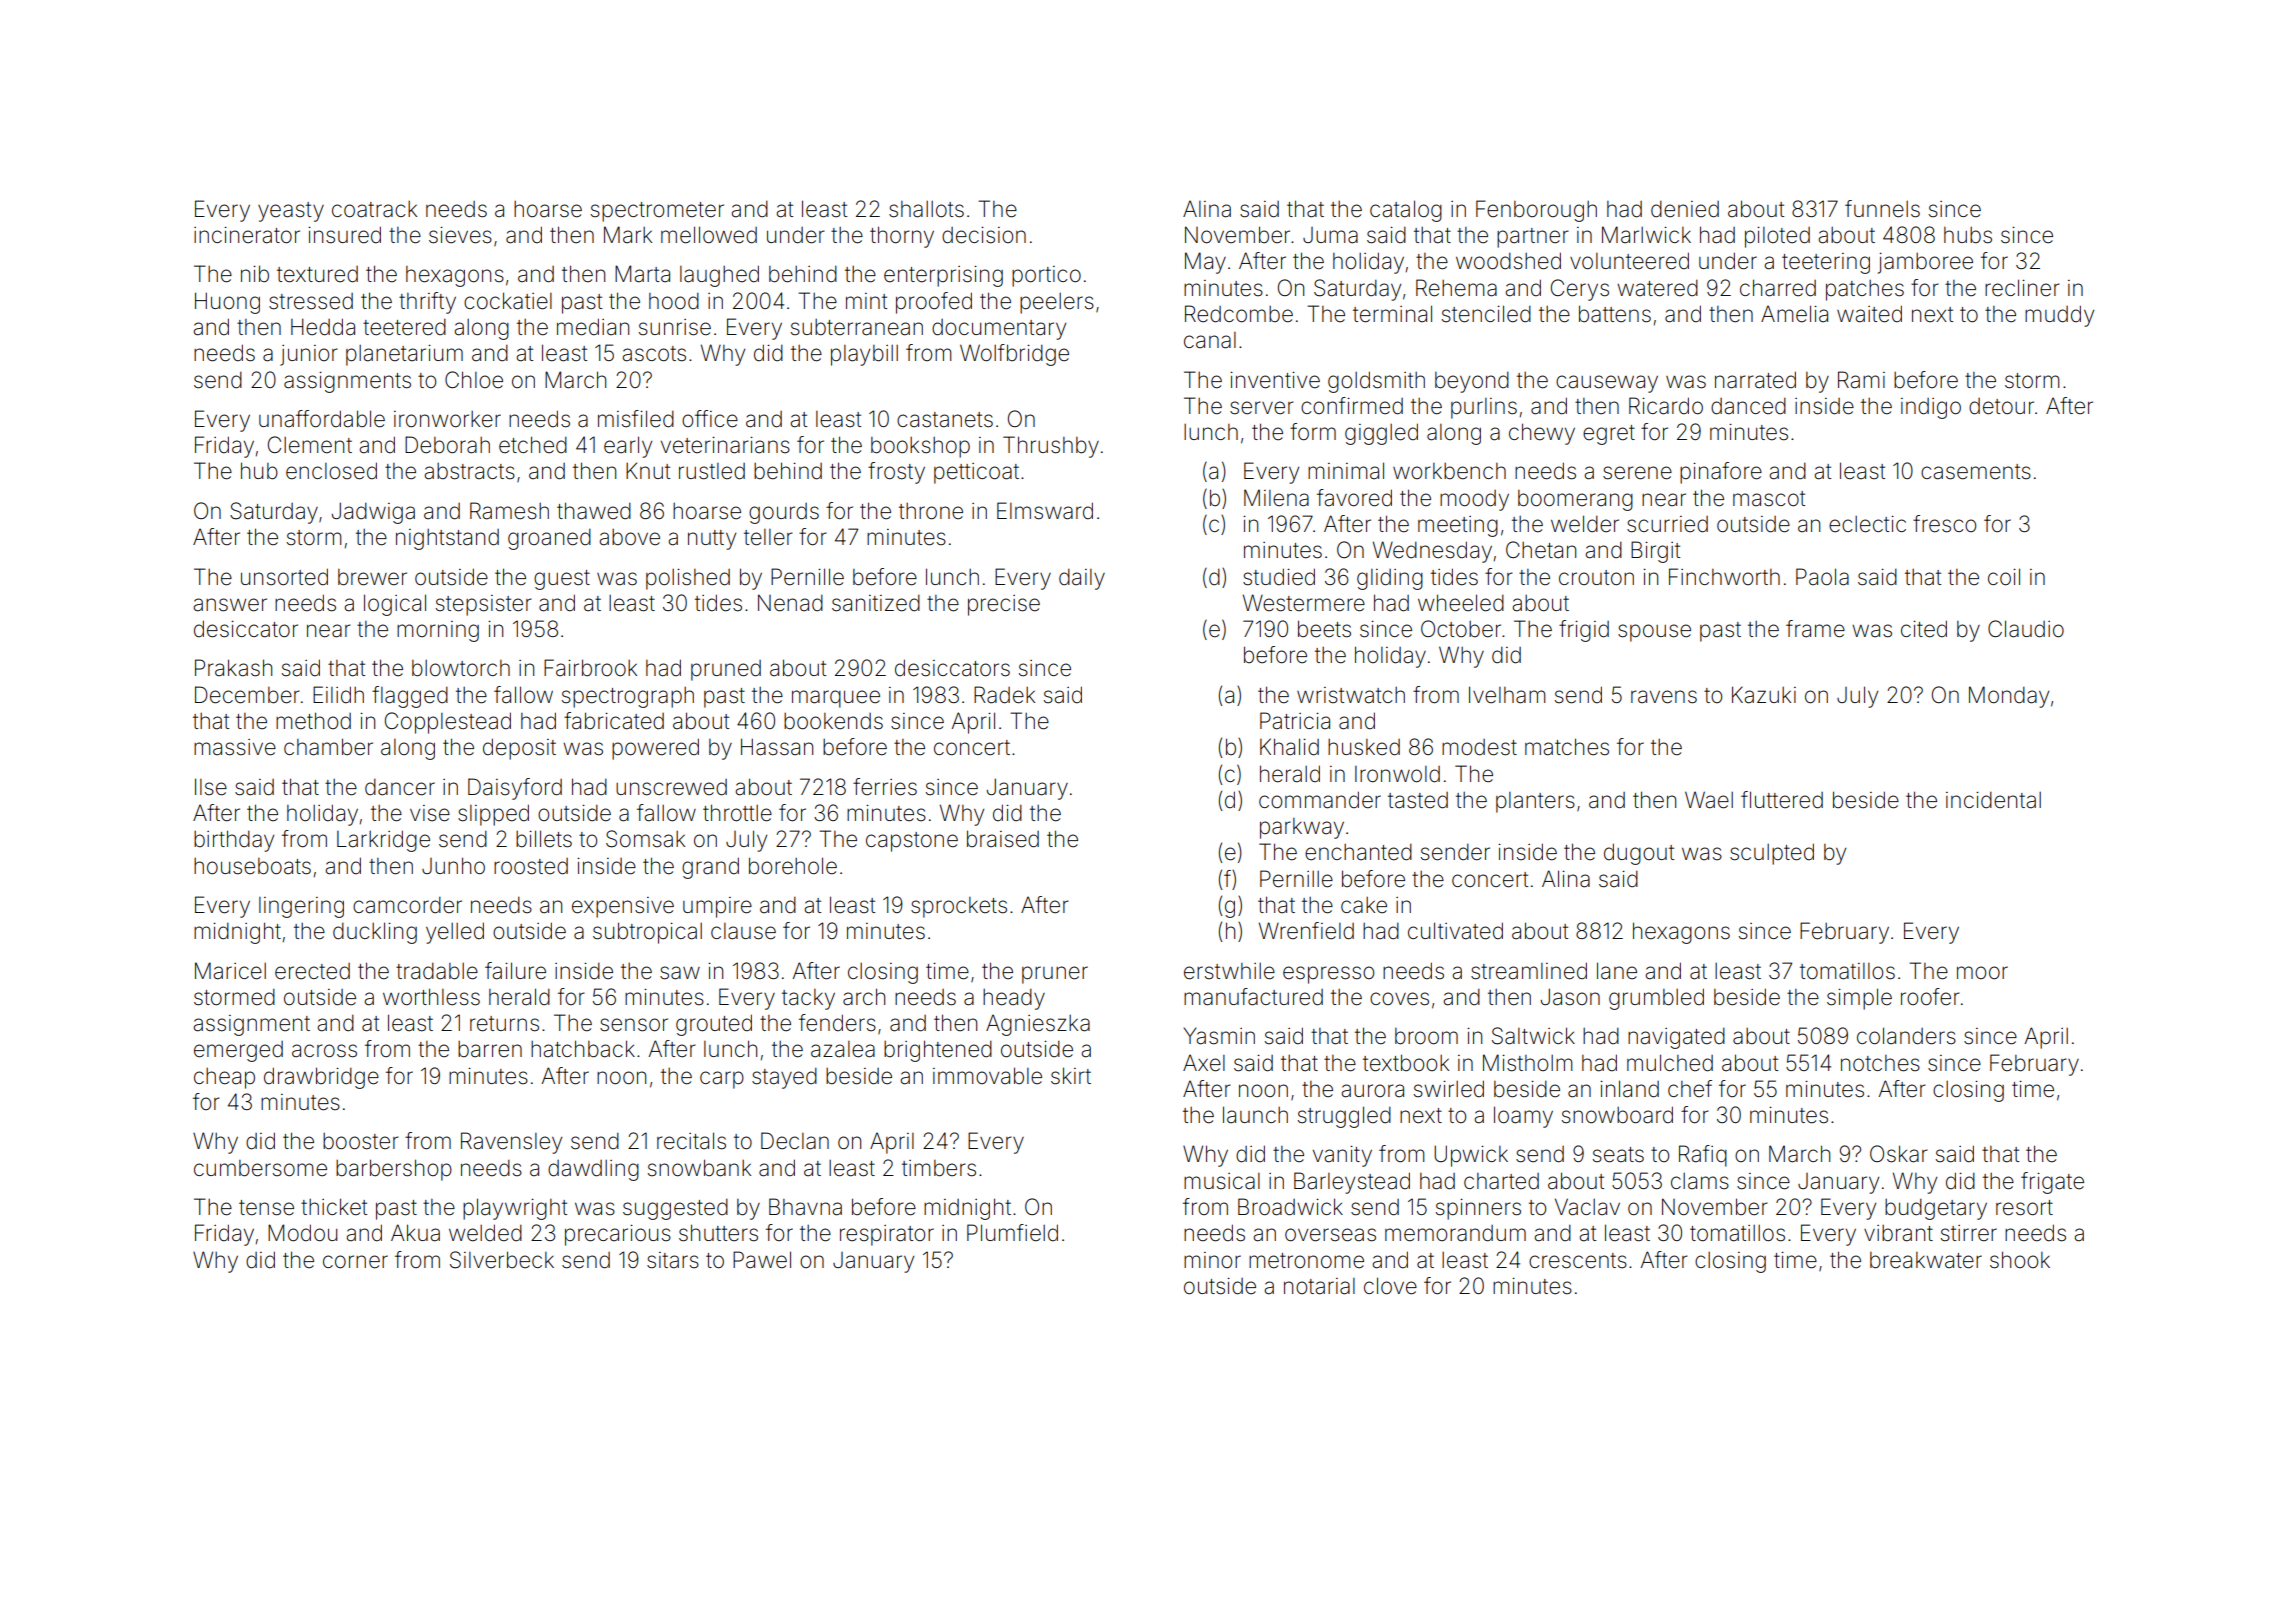  What do you see at coordinates (311, 301) in the screenshot?
I see `stressed` at bounding box center [311, 301].
